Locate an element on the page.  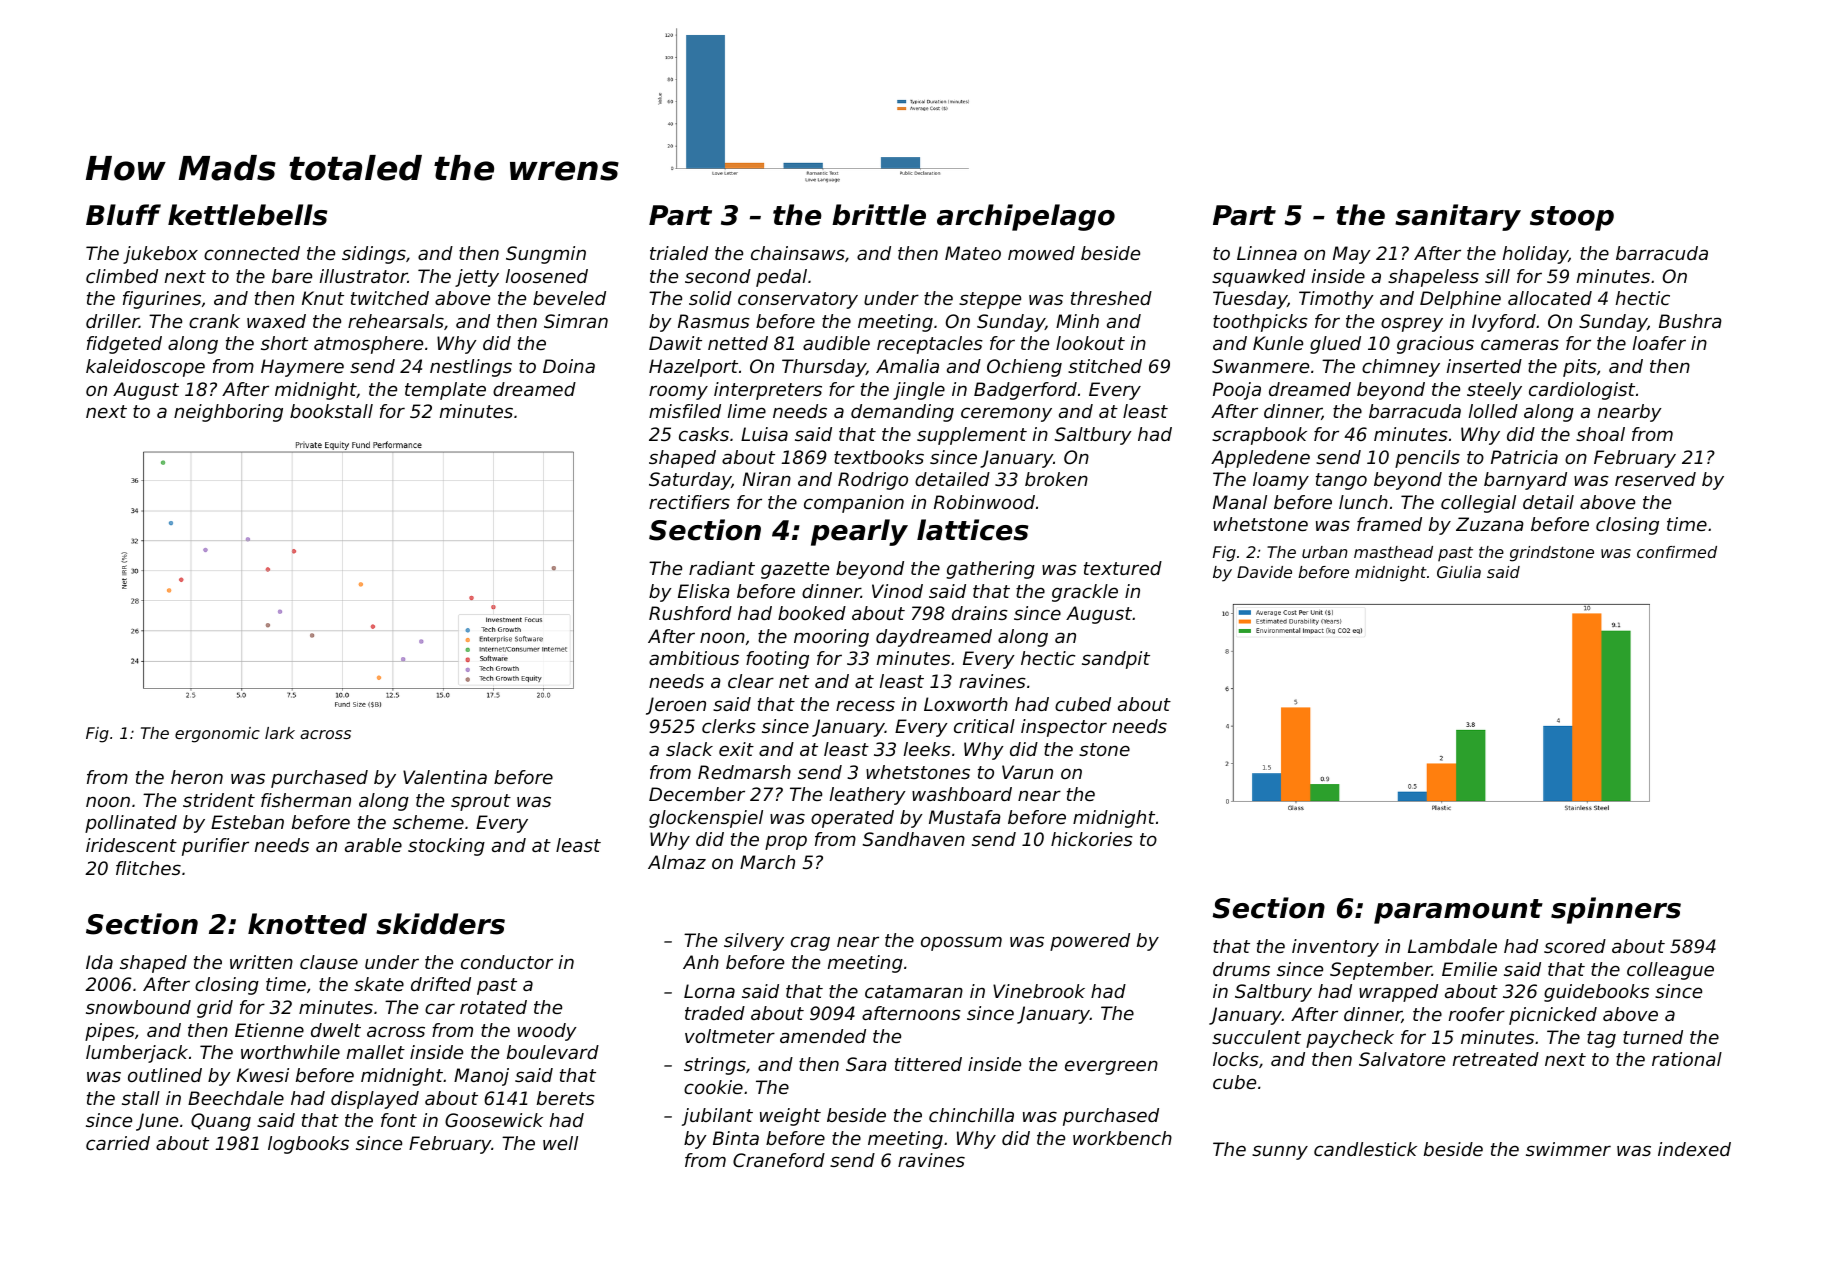
brittle is located at coordinates (879, 215).
